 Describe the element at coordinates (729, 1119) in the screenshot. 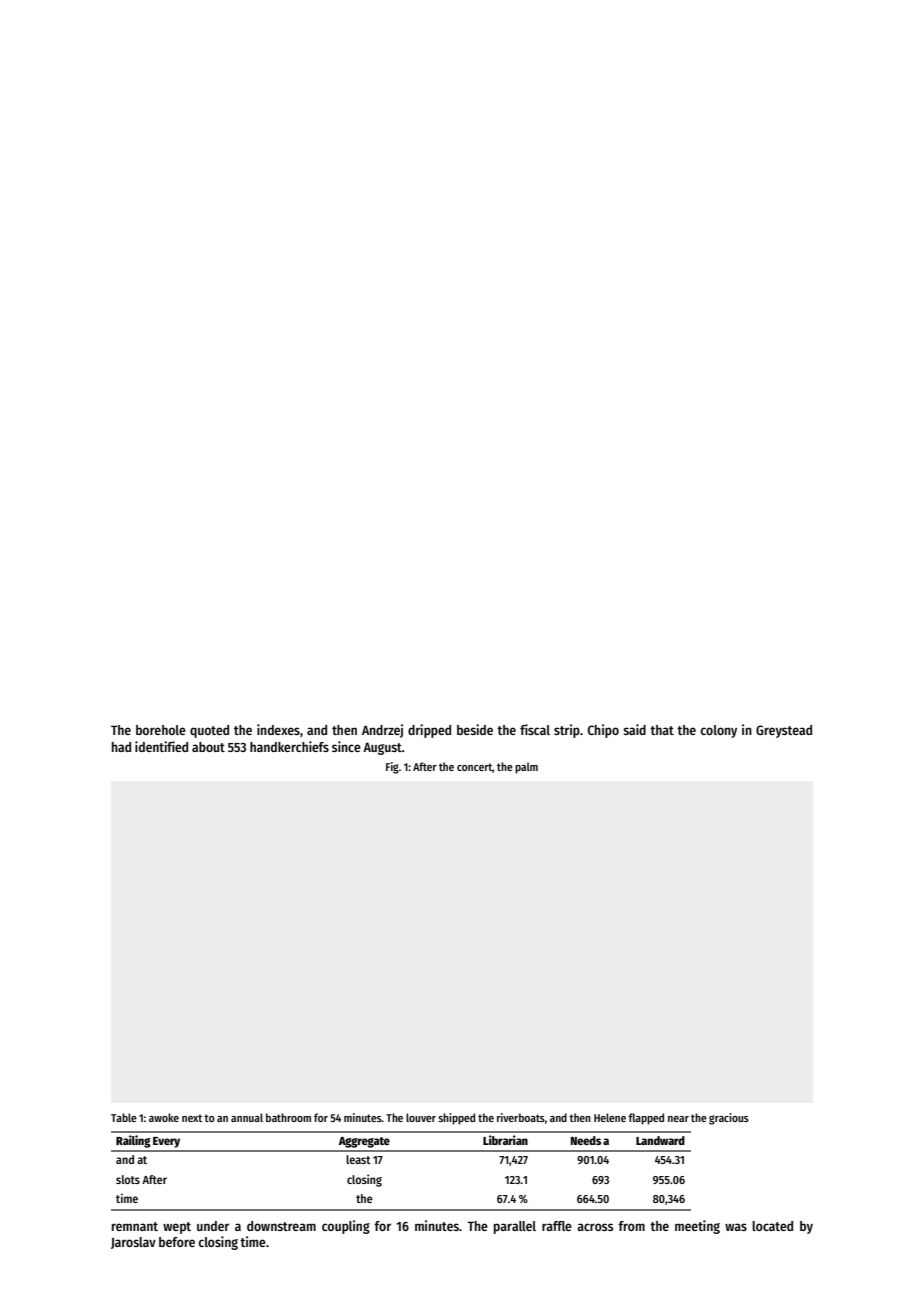

I see `gracious` at that location.
